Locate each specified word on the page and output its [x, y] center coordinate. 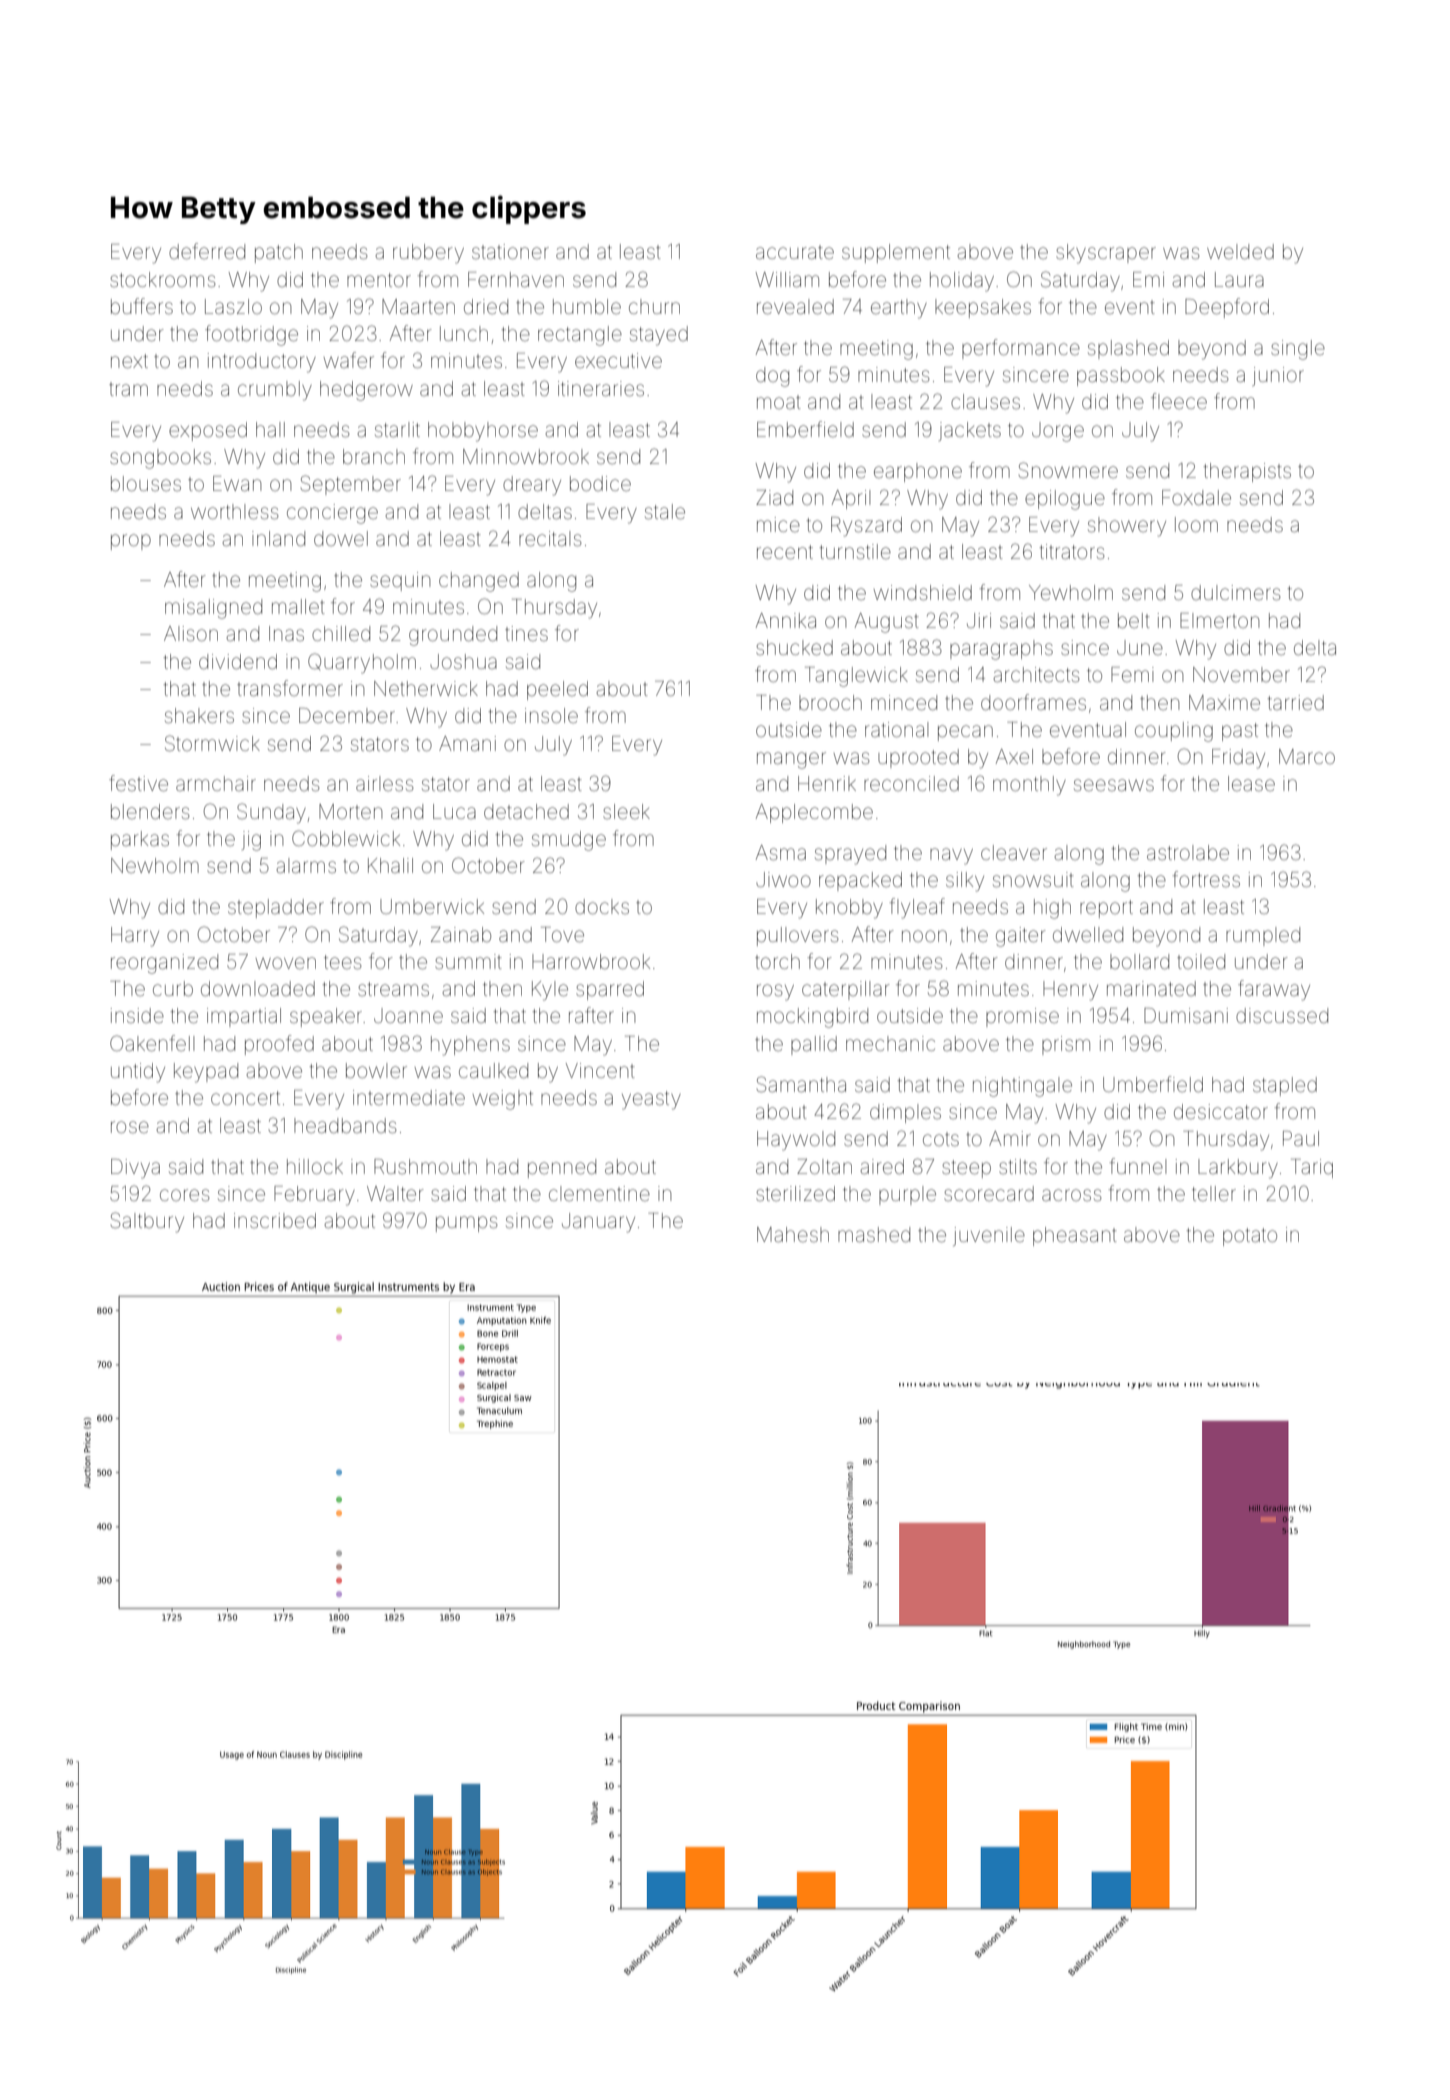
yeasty [651, 1100]
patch [279, 253]
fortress [1206, 879]
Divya [135, 1169]
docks [602, 906]
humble [587, 306]
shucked [794, 648]
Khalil [390, 865]
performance [1021, 349]
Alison [191, 634]
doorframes [1033, 702]
